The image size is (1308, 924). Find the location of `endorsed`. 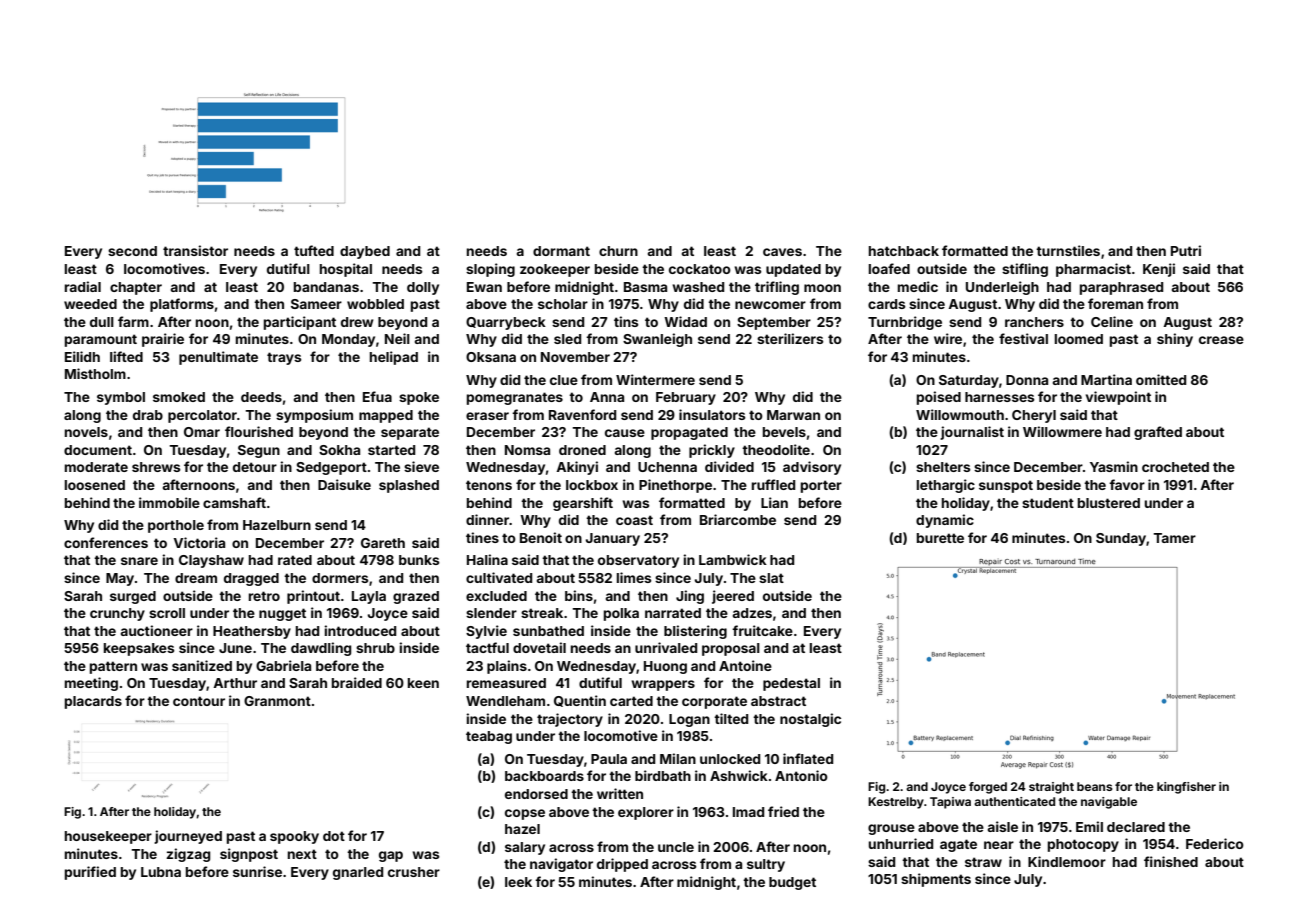

endorsed is located at coordinates (536, 794).
